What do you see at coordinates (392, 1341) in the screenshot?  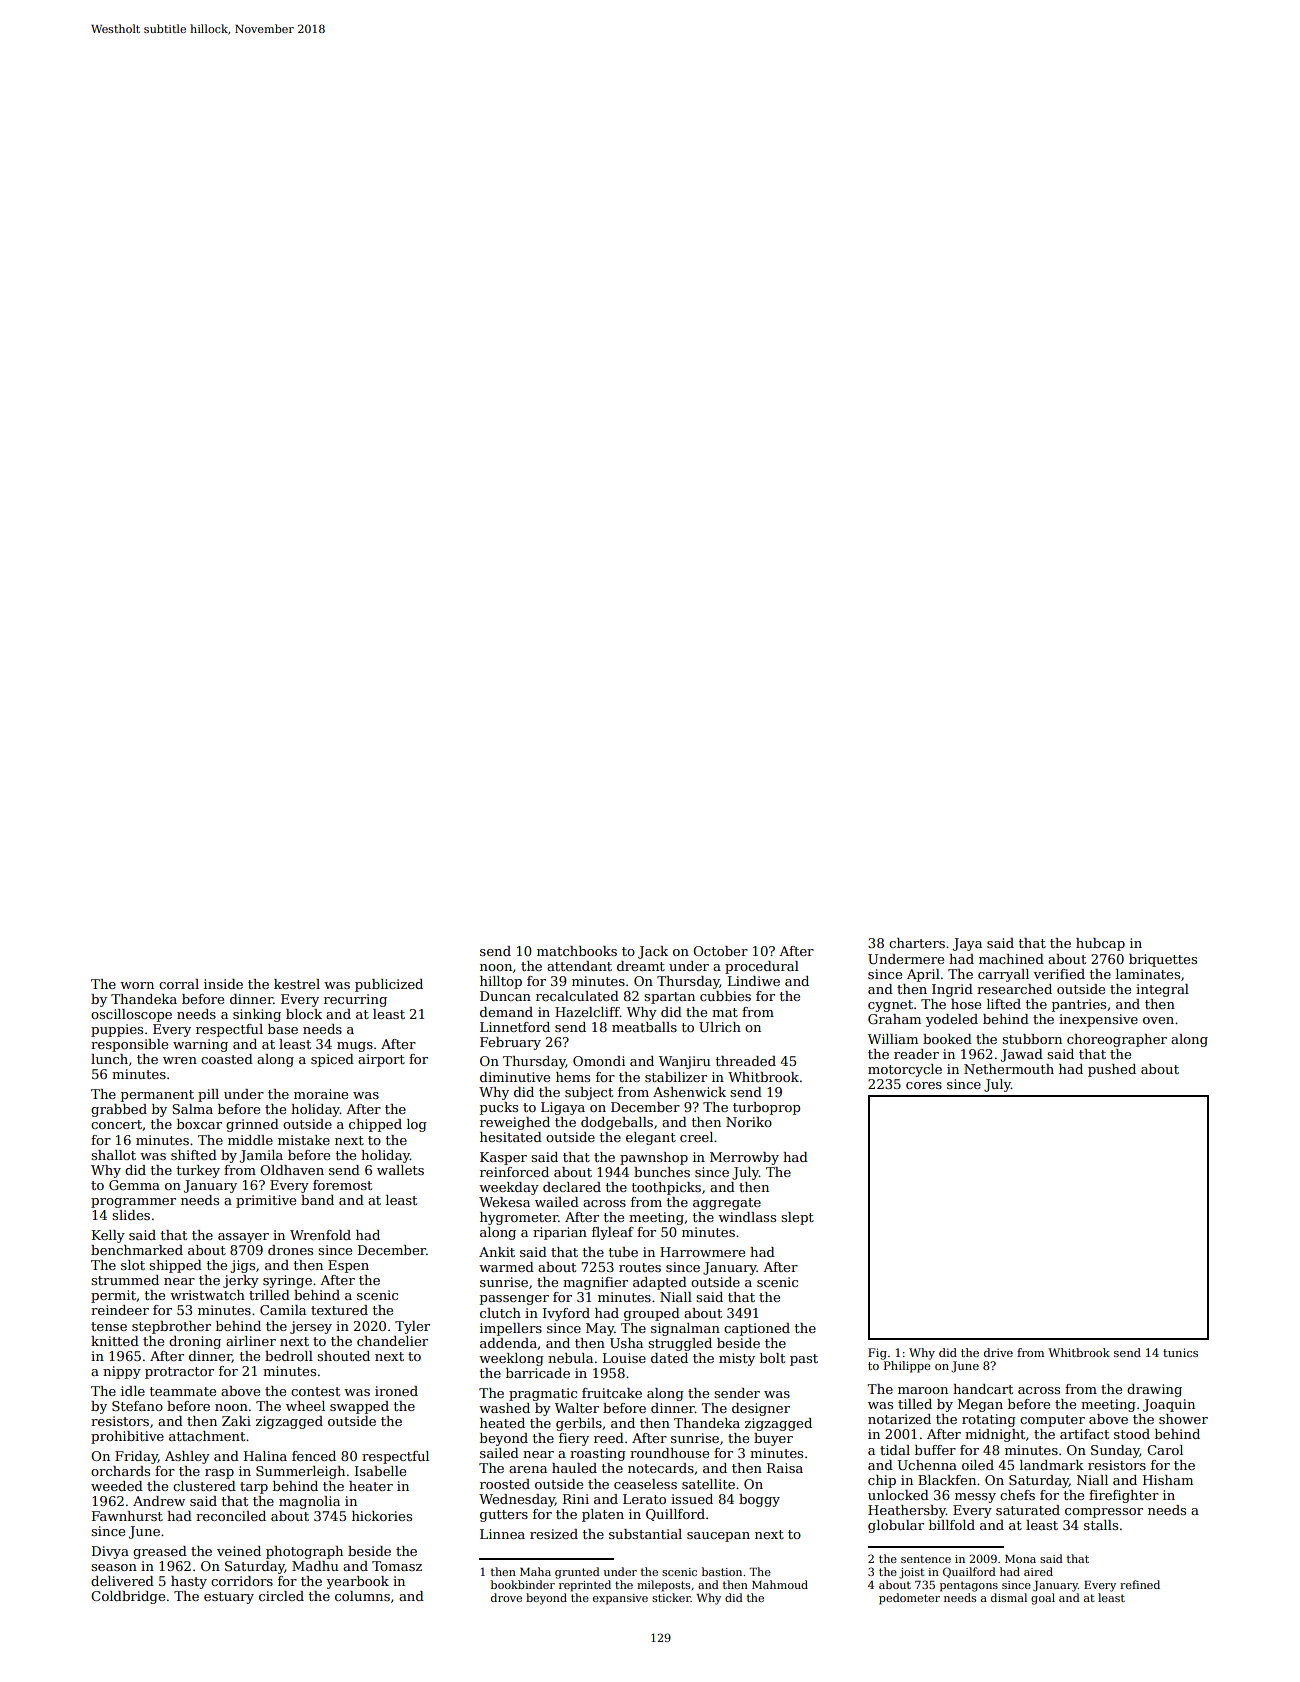 I see `chandelier` at bounding box center [392, 1341].
